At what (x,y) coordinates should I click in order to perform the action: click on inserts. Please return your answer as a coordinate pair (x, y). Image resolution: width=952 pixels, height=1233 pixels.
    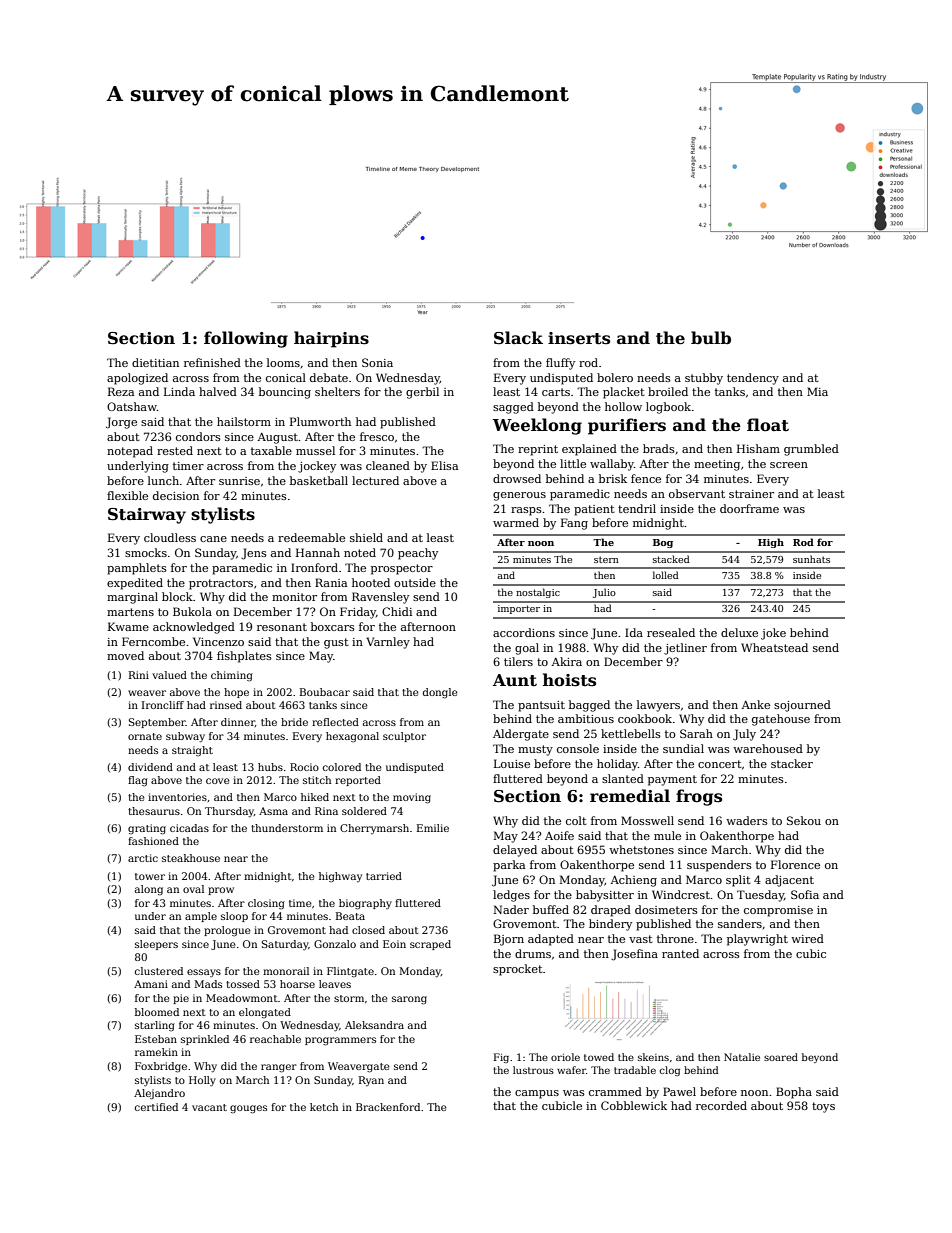
    Looking at the image, I should click on (579, 338).
